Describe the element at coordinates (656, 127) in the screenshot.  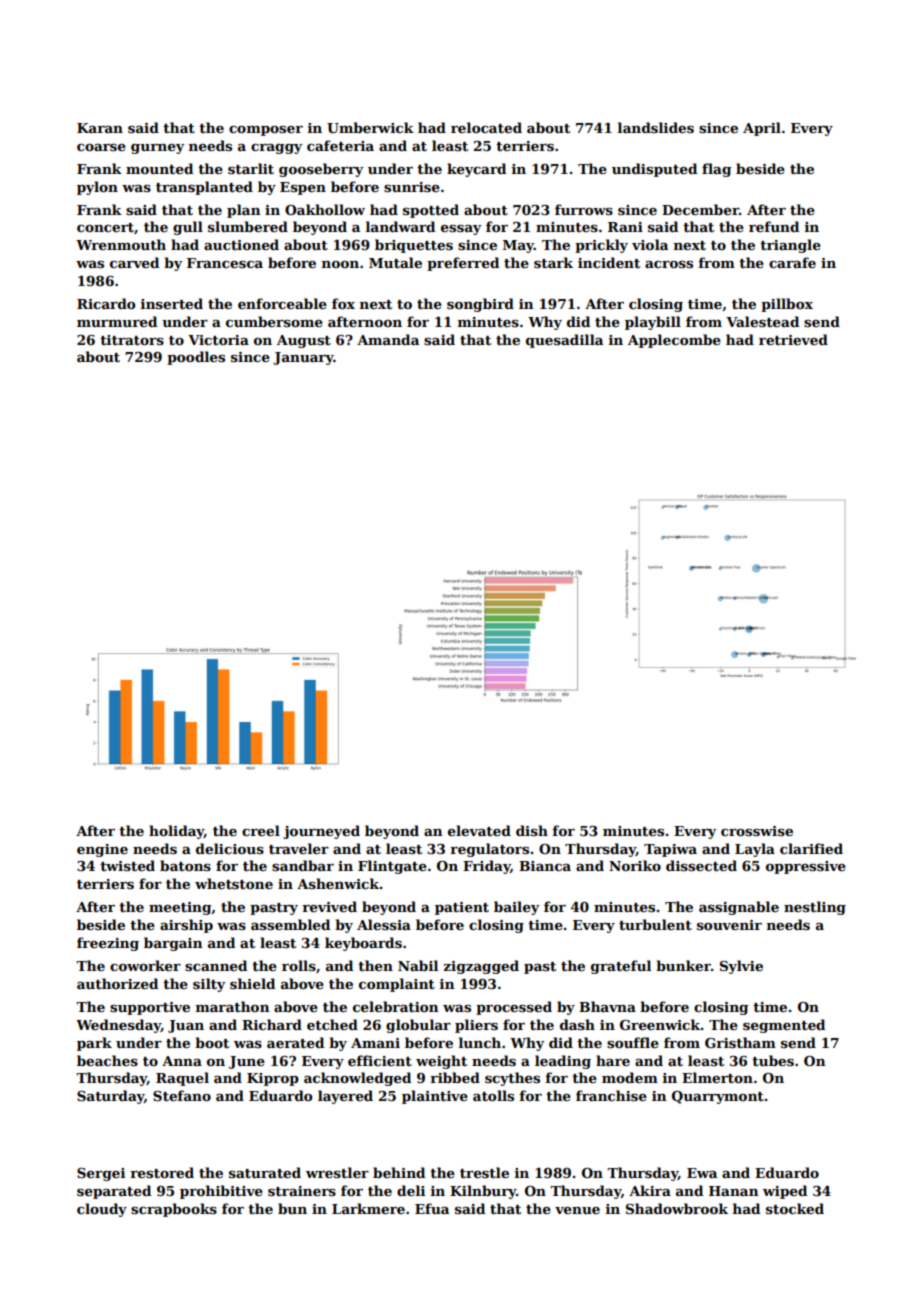
I see `landslides` at that location.
